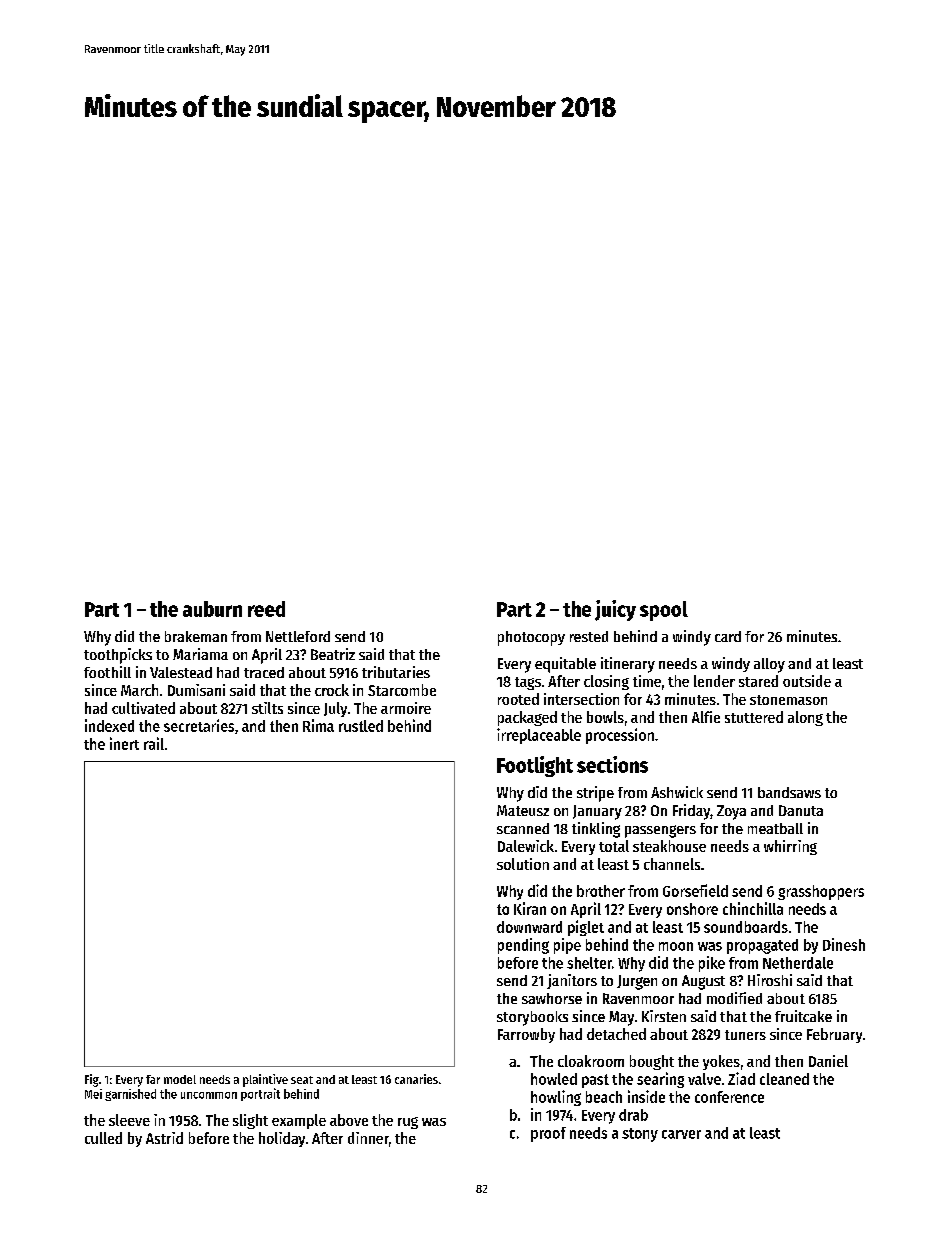  Describe the element at coordinates (154, 743) in the image. I see `rail` at that location.
